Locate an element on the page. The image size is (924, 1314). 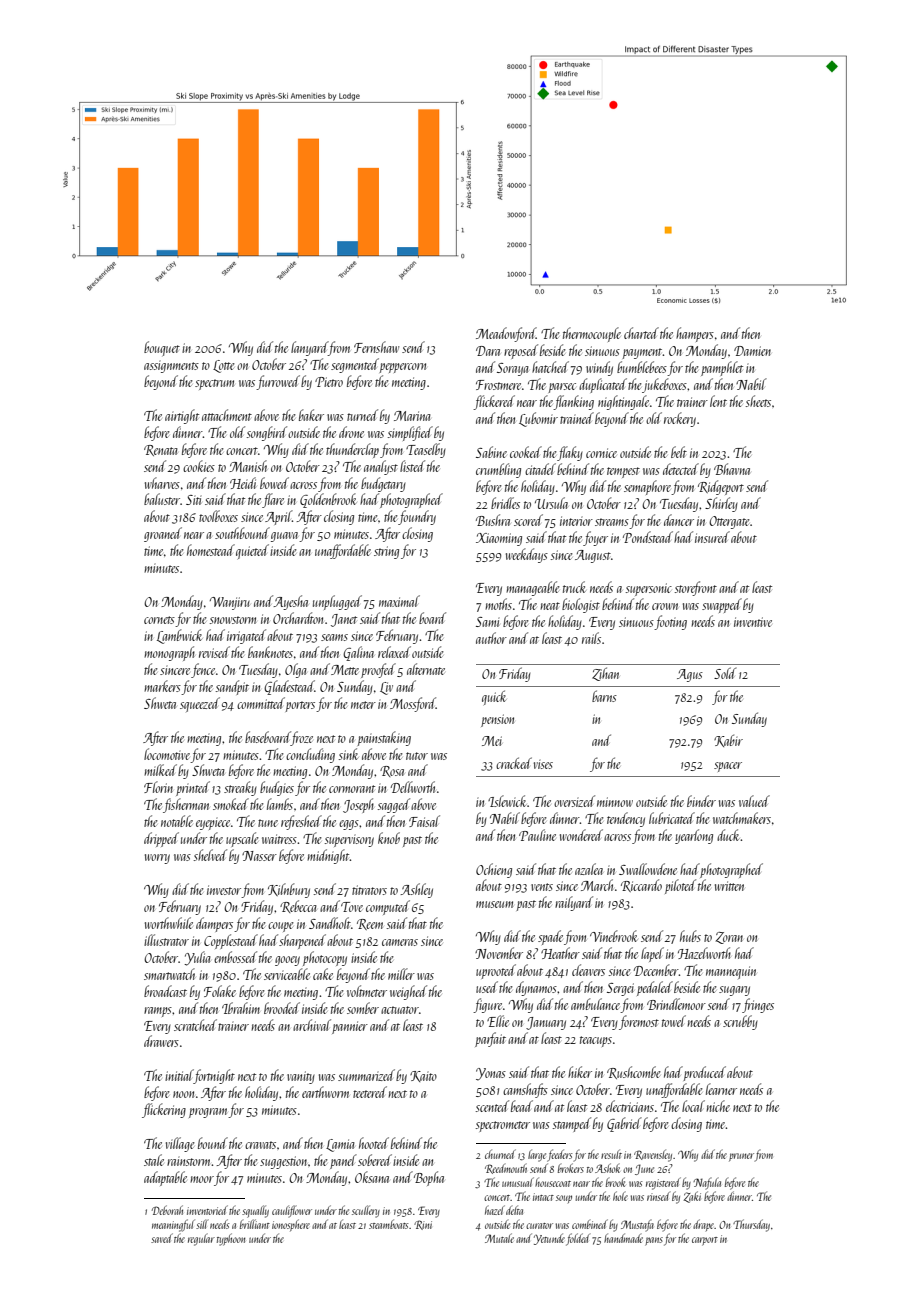
moths is located at coordinates (498, 604).
